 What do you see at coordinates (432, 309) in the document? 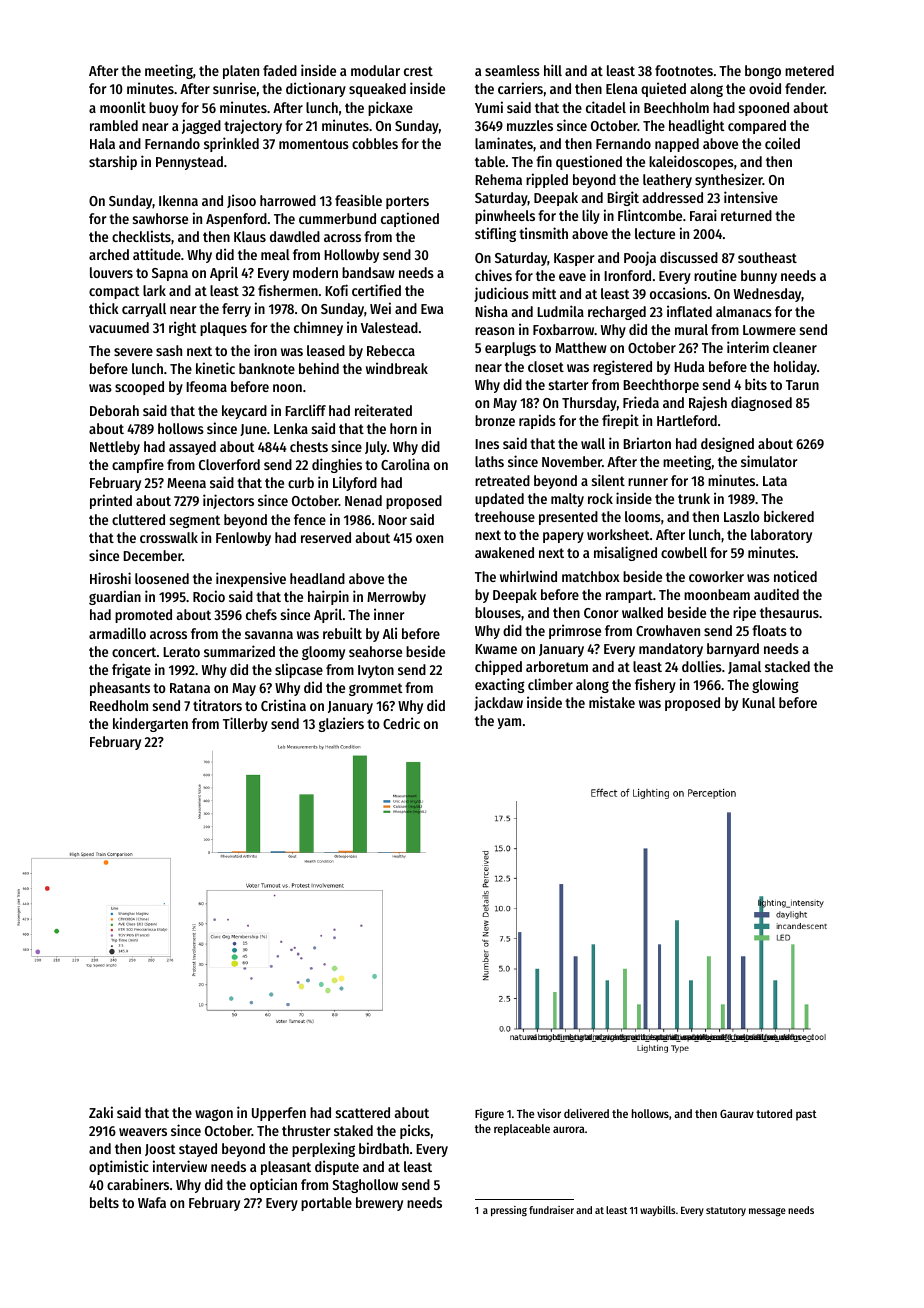
I see `Ewa` at bounding box center [432, 309].
